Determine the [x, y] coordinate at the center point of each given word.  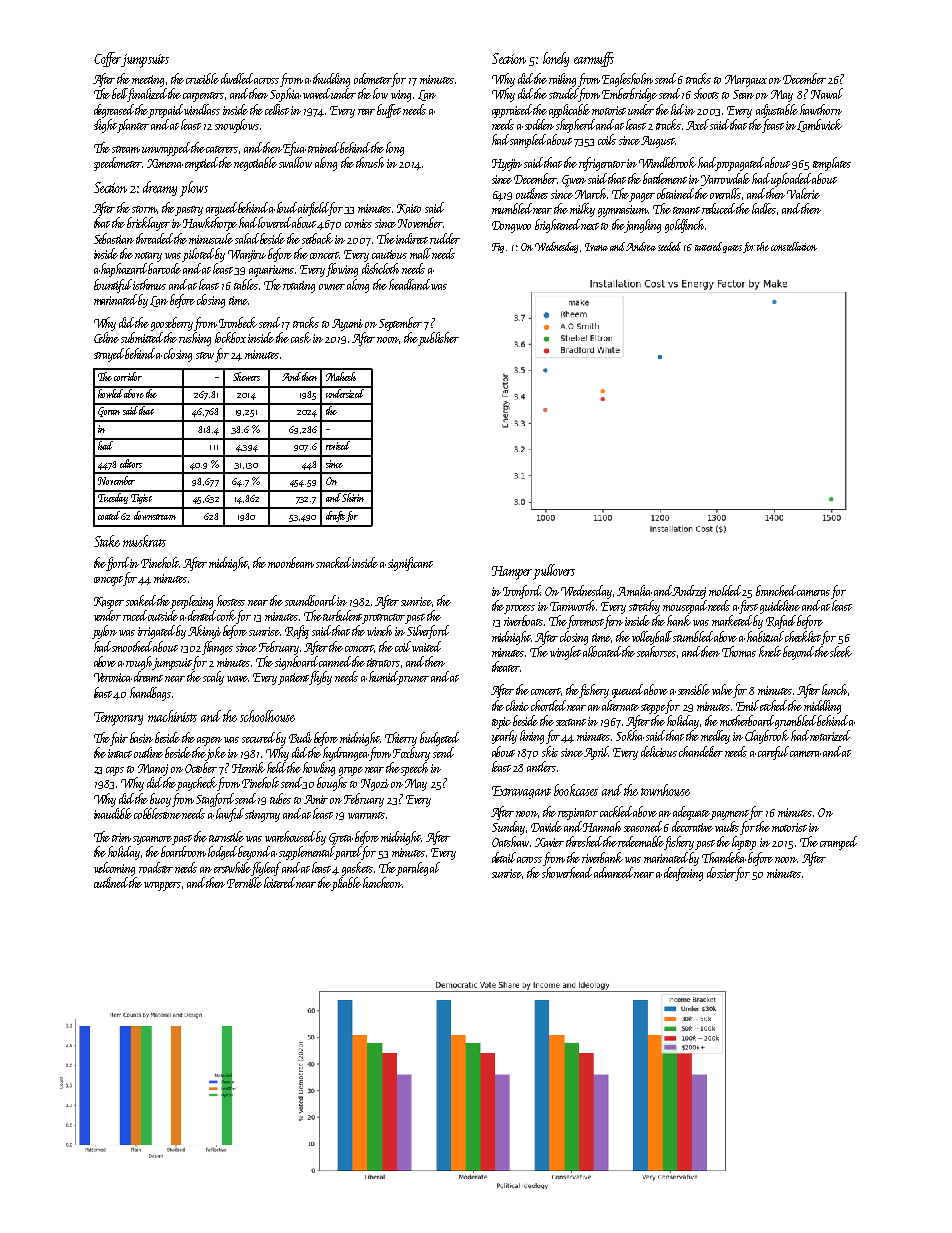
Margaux [746, 81]
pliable [346, 884]
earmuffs [594, 59]
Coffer [107, 59]
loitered [280, 882]
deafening [683, 874]
